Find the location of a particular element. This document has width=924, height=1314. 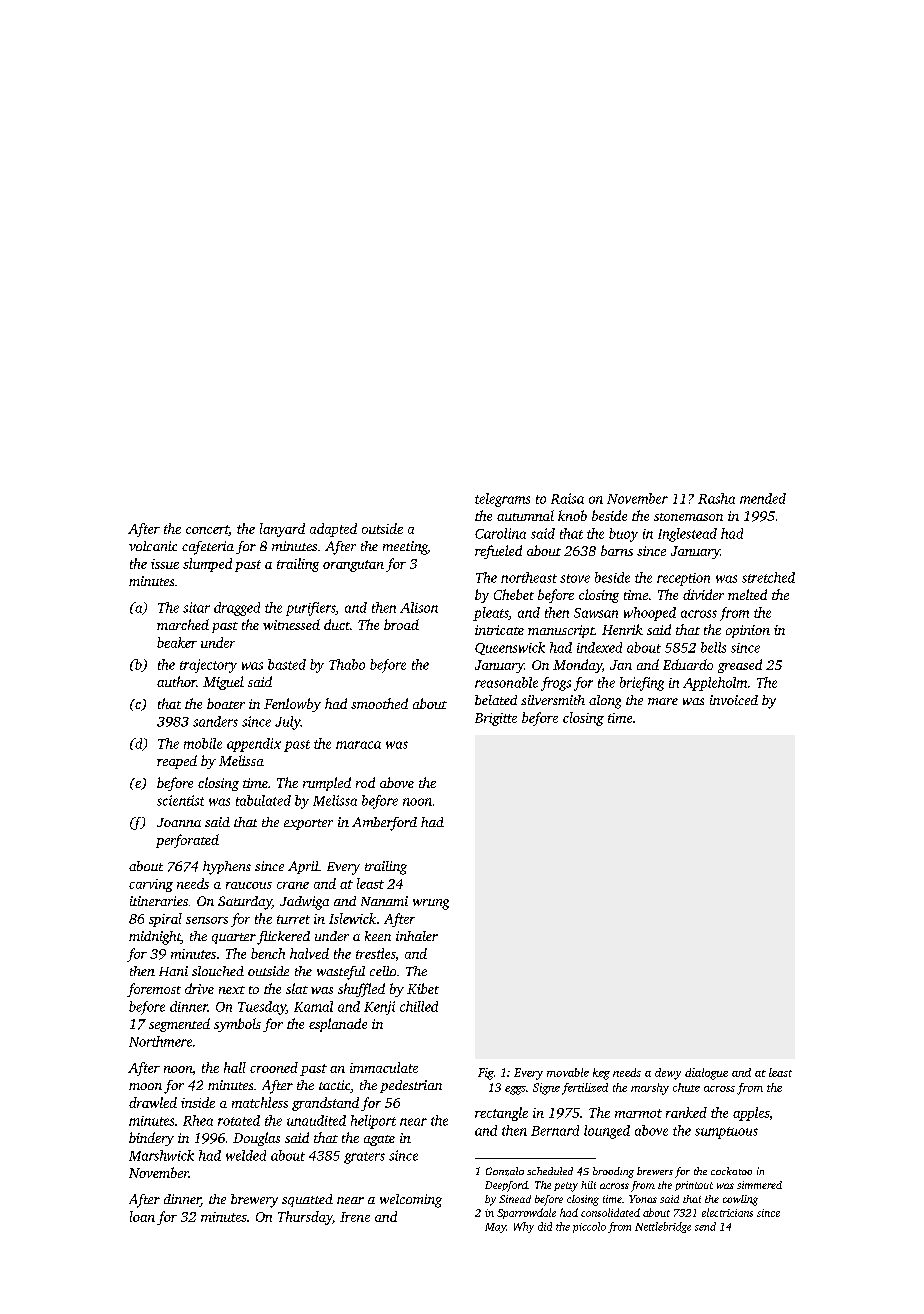

inhaler is located at coordinates (417, 936).
